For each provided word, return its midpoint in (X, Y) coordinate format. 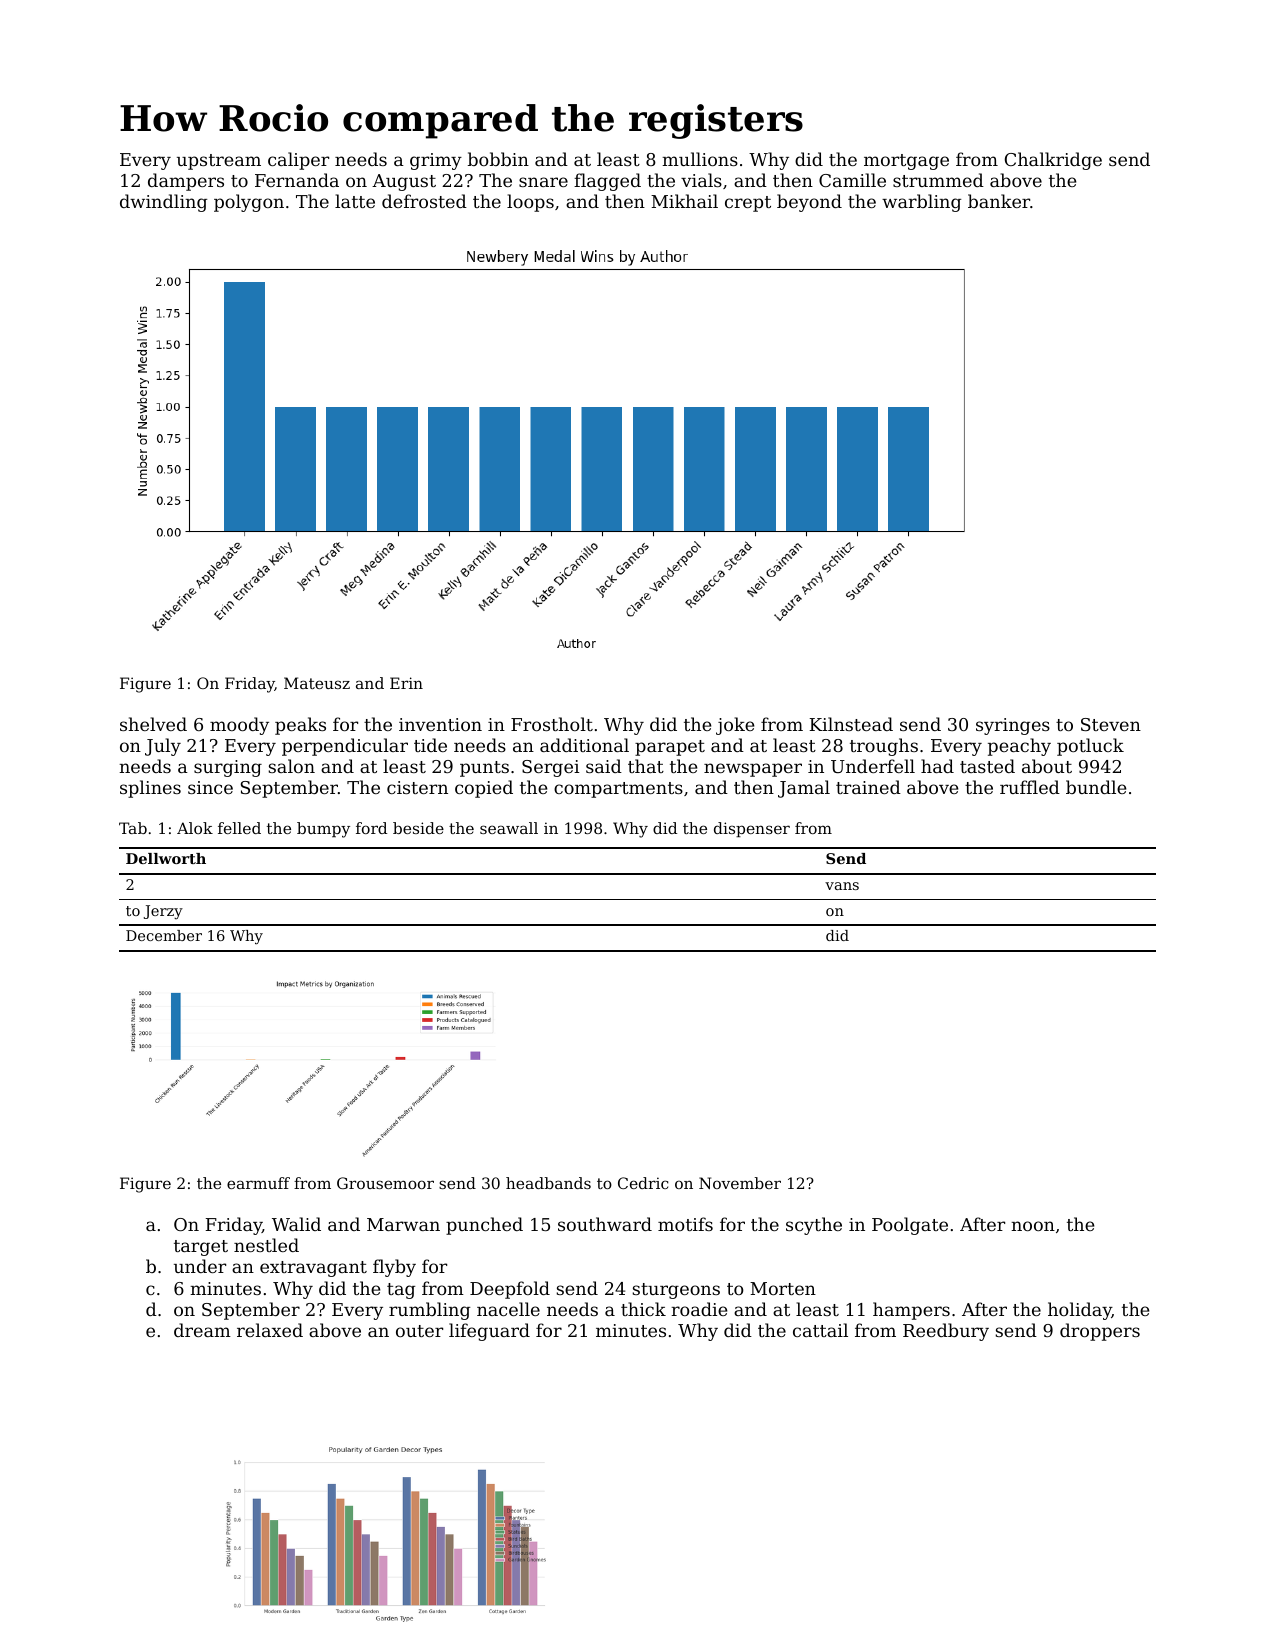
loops (530, 203)
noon (1033, 1226)
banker (999, 201)
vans (842, 886)
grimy (436, 161)
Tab (133, 828)
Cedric (643, 1183)
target (201, 1248)
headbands (548, 1183)
